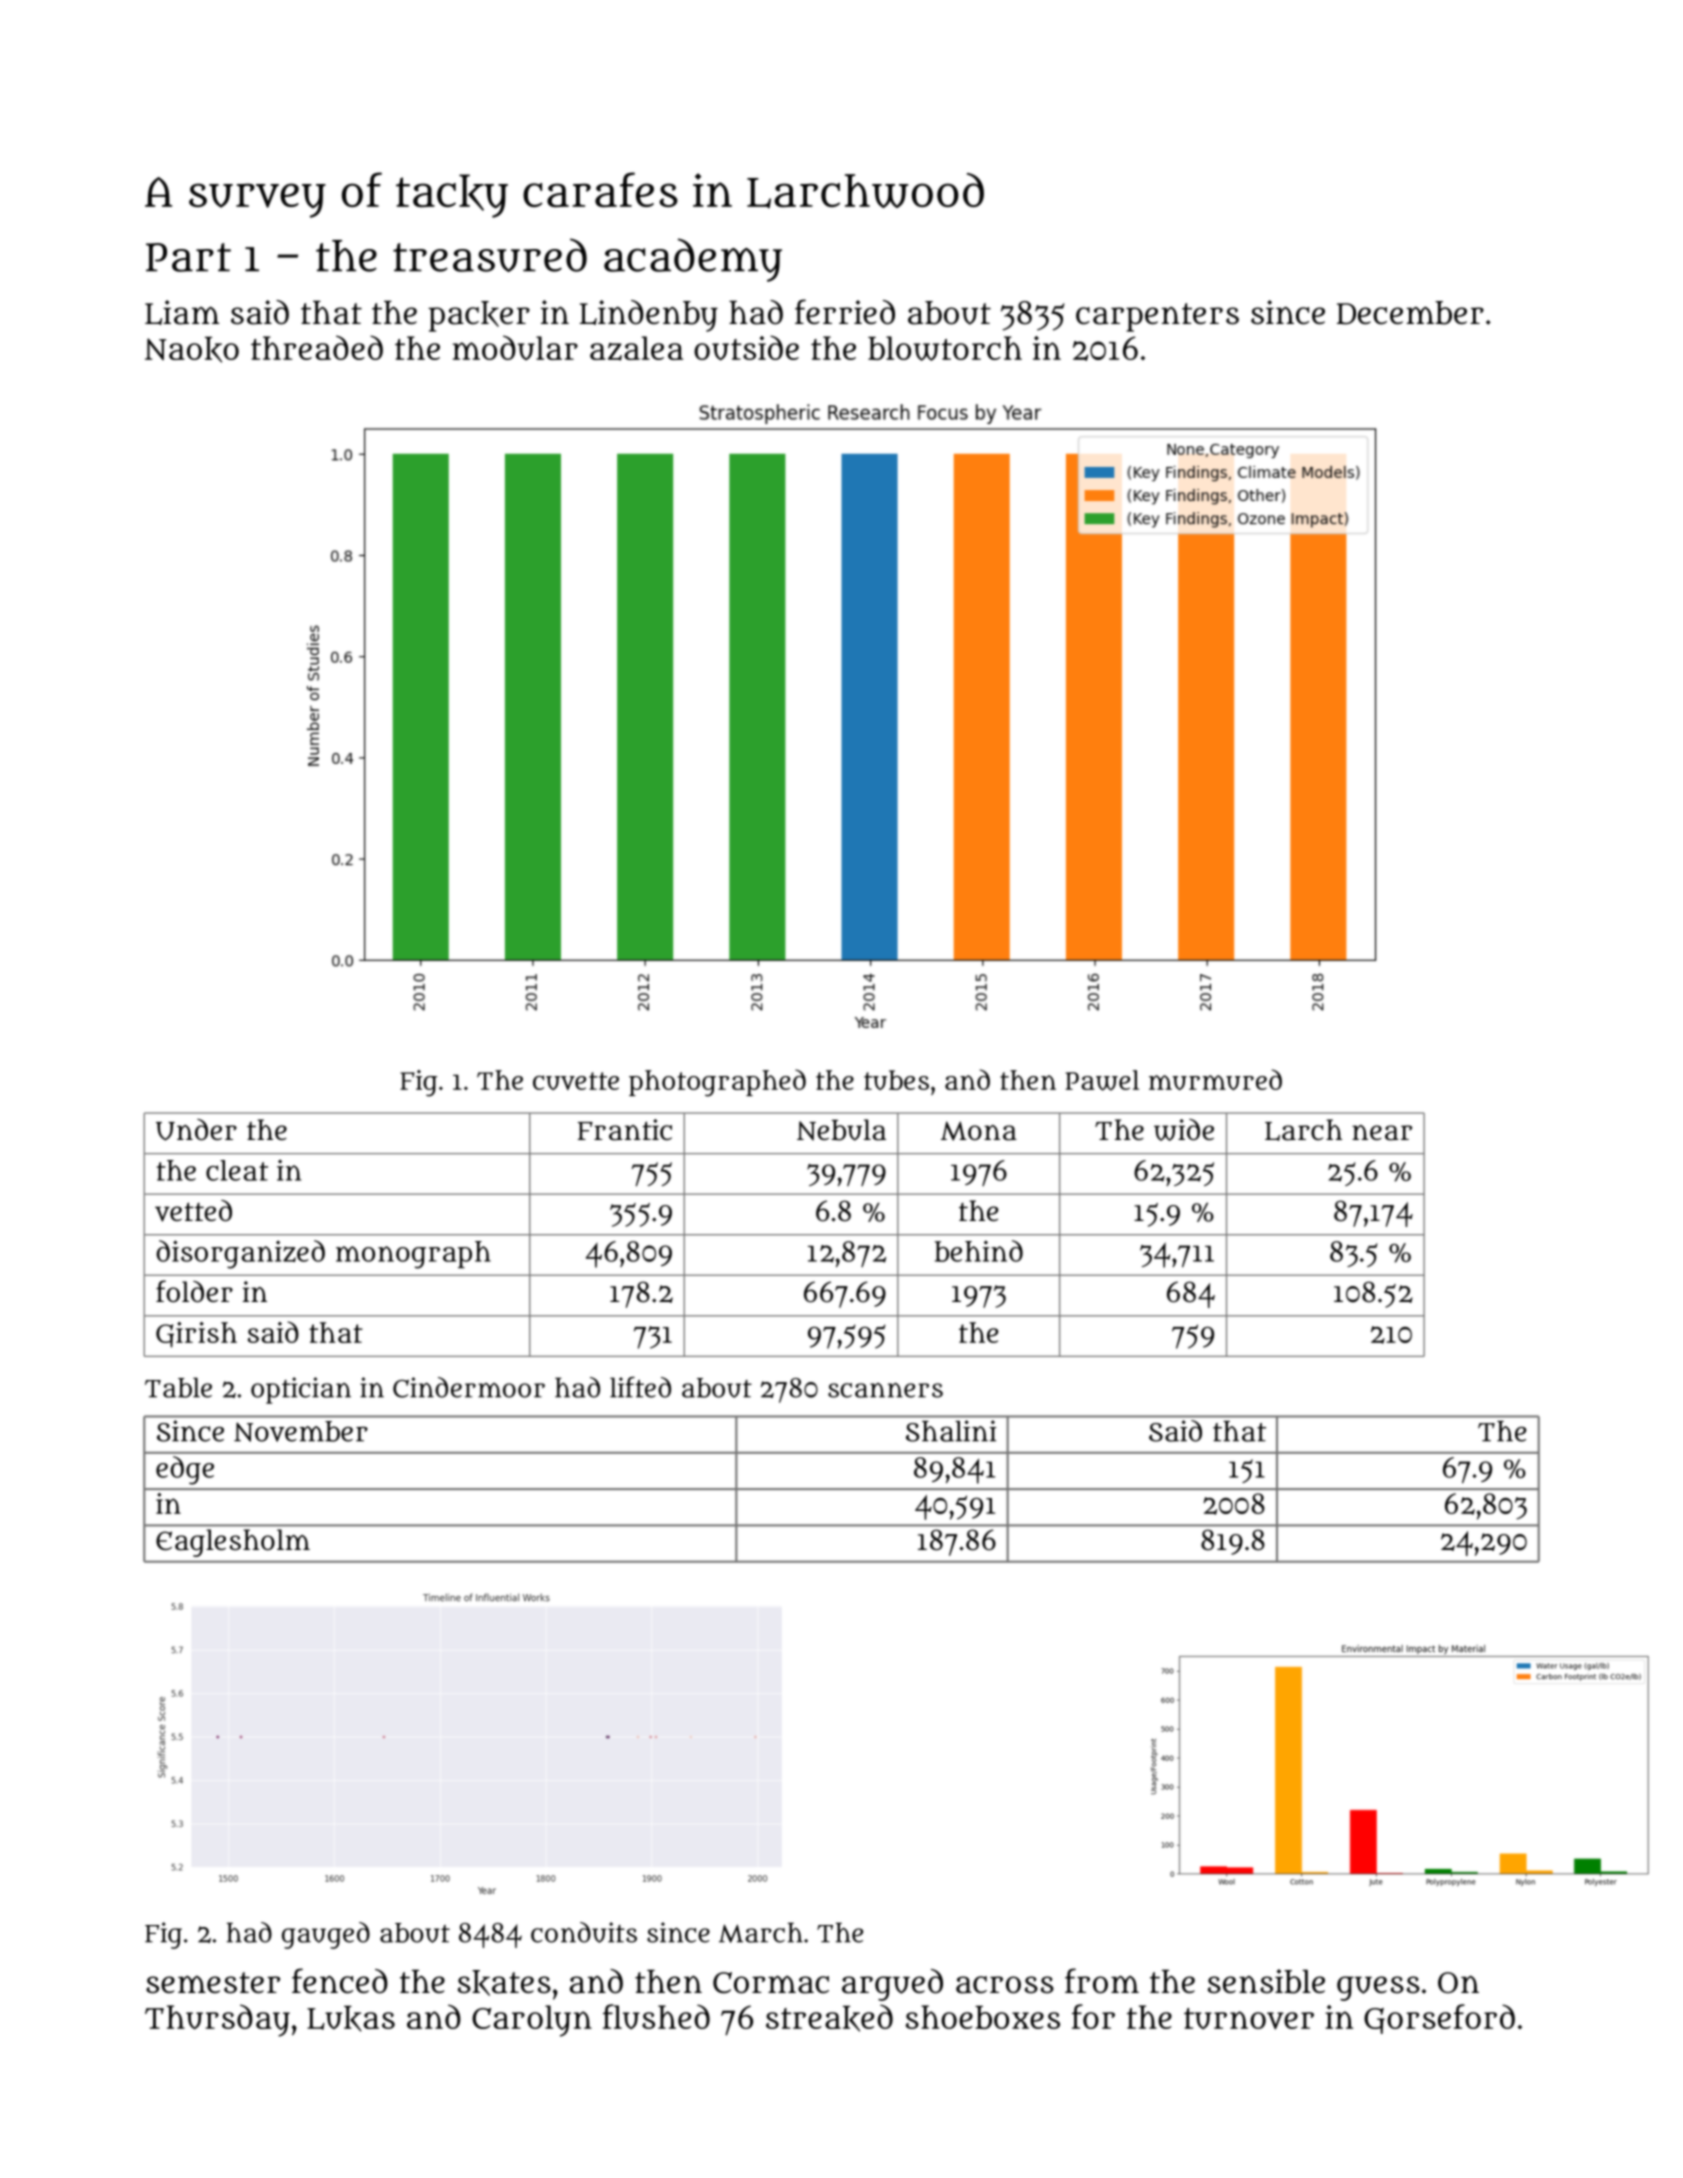 The height and width of the image is (2178, 1683). I want to click on Carolyn, so click(532, 2021).
